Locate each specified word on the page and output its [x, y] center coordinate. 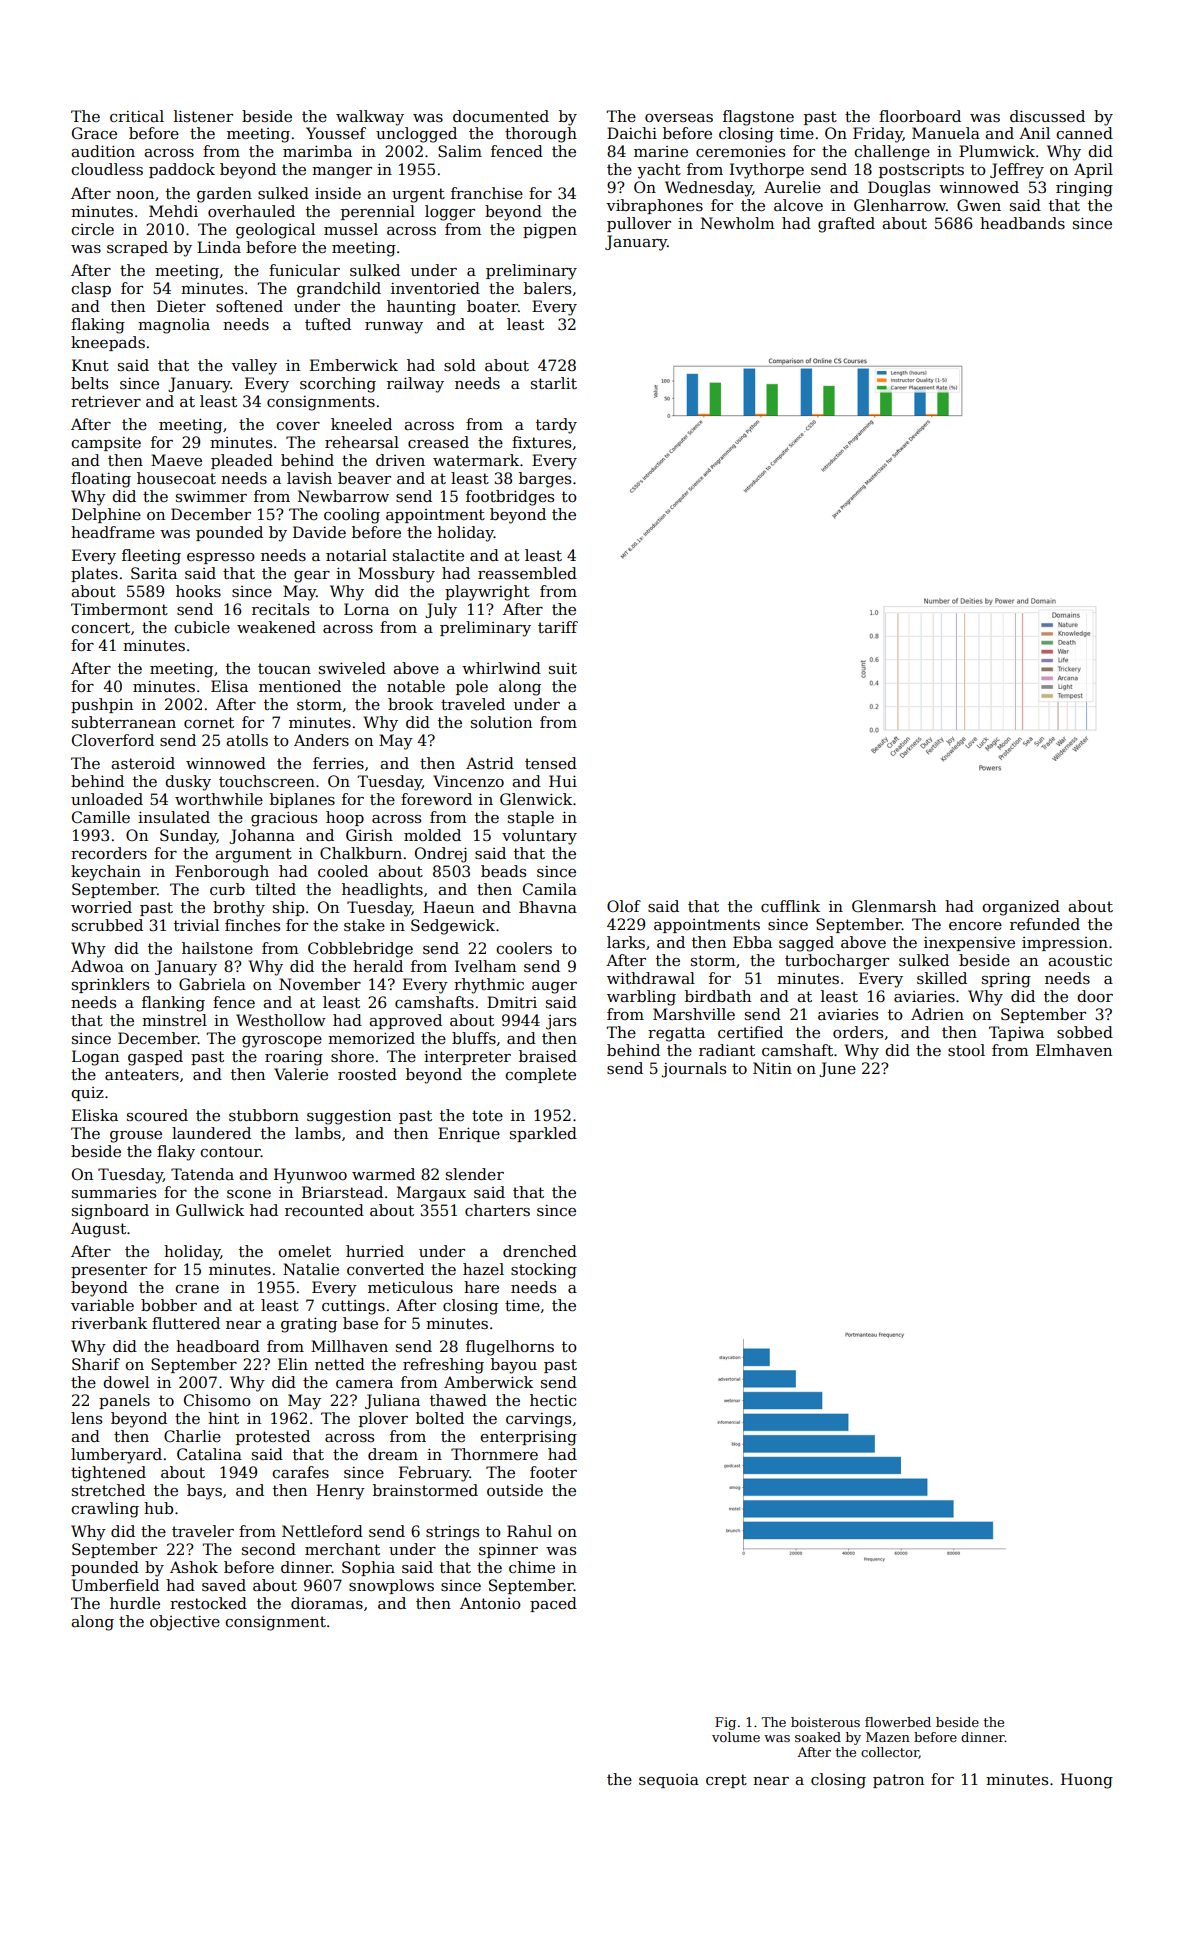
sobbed [1085, 1032]
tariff [558, 627]
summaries [114, 1192]
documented [501, 116]
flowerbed [898, 1722]
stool [966, 1050]
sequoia [669, 1781]
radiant [727, 1050]
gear [312, 577]
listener [203, 116]
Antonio [490, 1603]
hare [481, 1287]
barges [545, 480]
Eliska [95, 1115]
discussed [1047, 116]
